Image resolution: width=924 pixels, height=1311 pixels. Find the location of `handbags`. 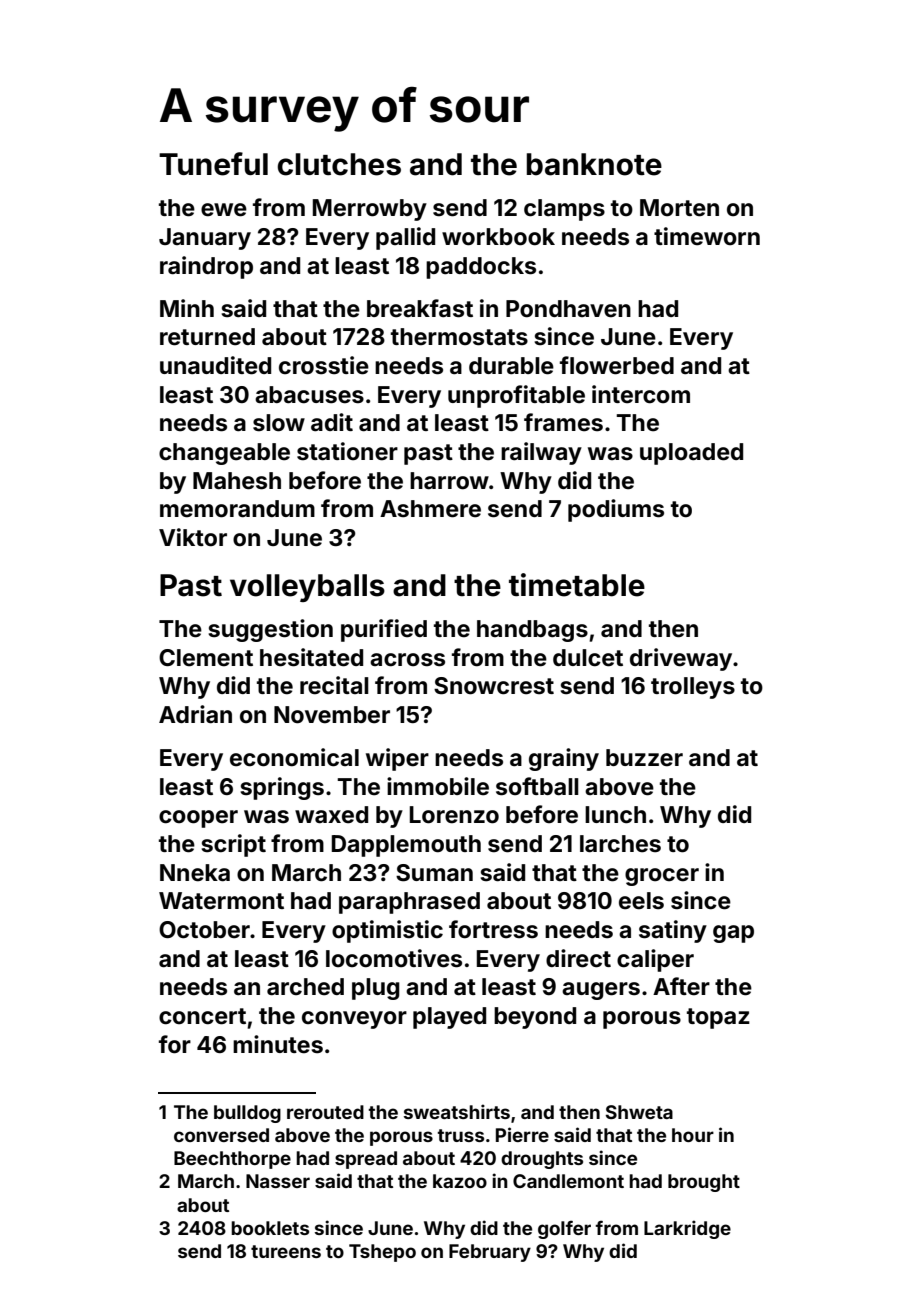

handbags is located at coordinates (532, 631).
